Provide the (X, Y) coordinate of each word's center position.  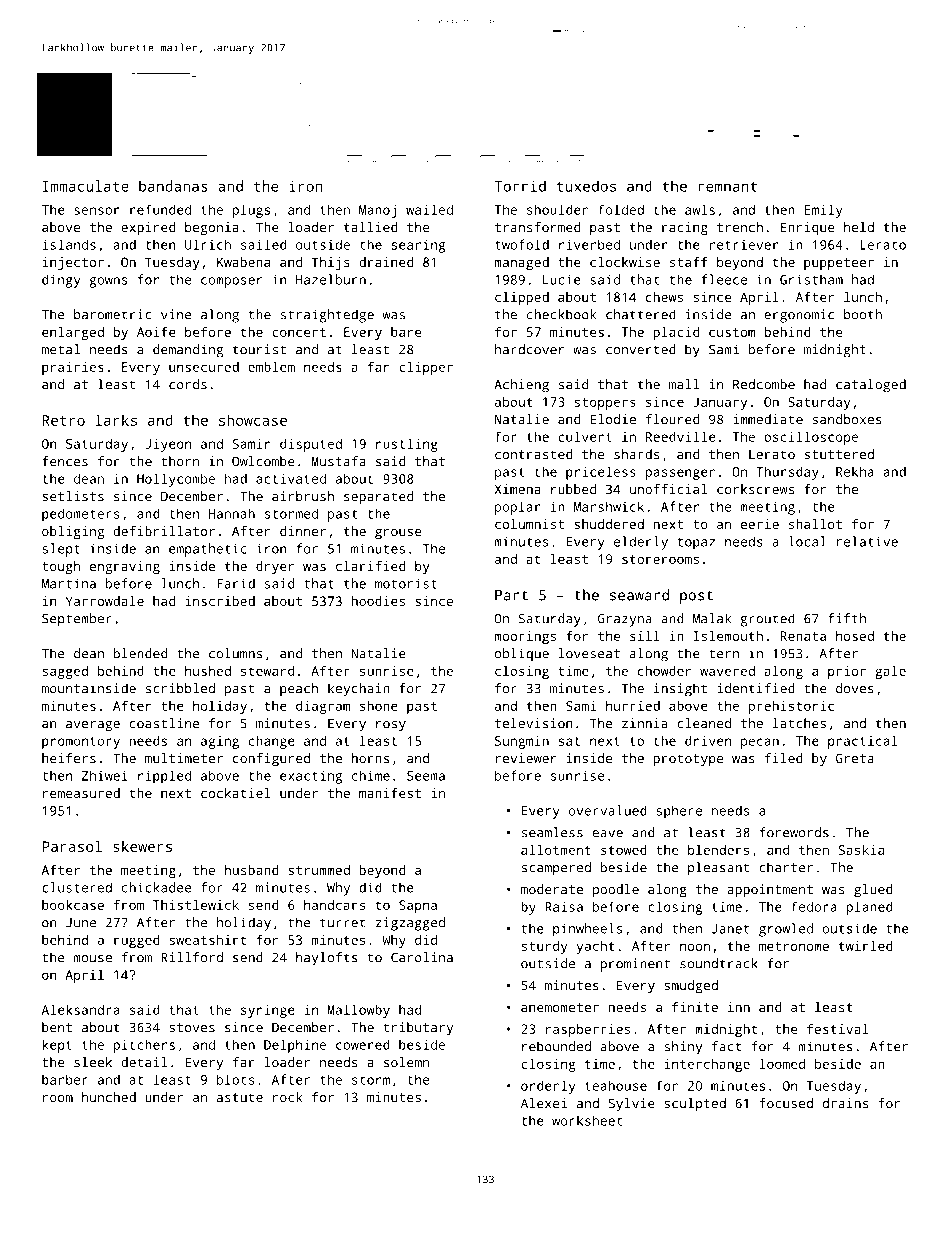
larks (116, 420)
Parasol (72, 846)
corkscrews (755, 489)
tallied (371, 227)
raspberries (588, 1030)
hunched (109, 1097)
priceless (601, 473)
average (93, 726)
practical (863, 742)
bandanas (173, 186)
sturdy (544, 947)
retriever (744, 244)
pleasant (718, 869)
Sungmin (522, 742)
